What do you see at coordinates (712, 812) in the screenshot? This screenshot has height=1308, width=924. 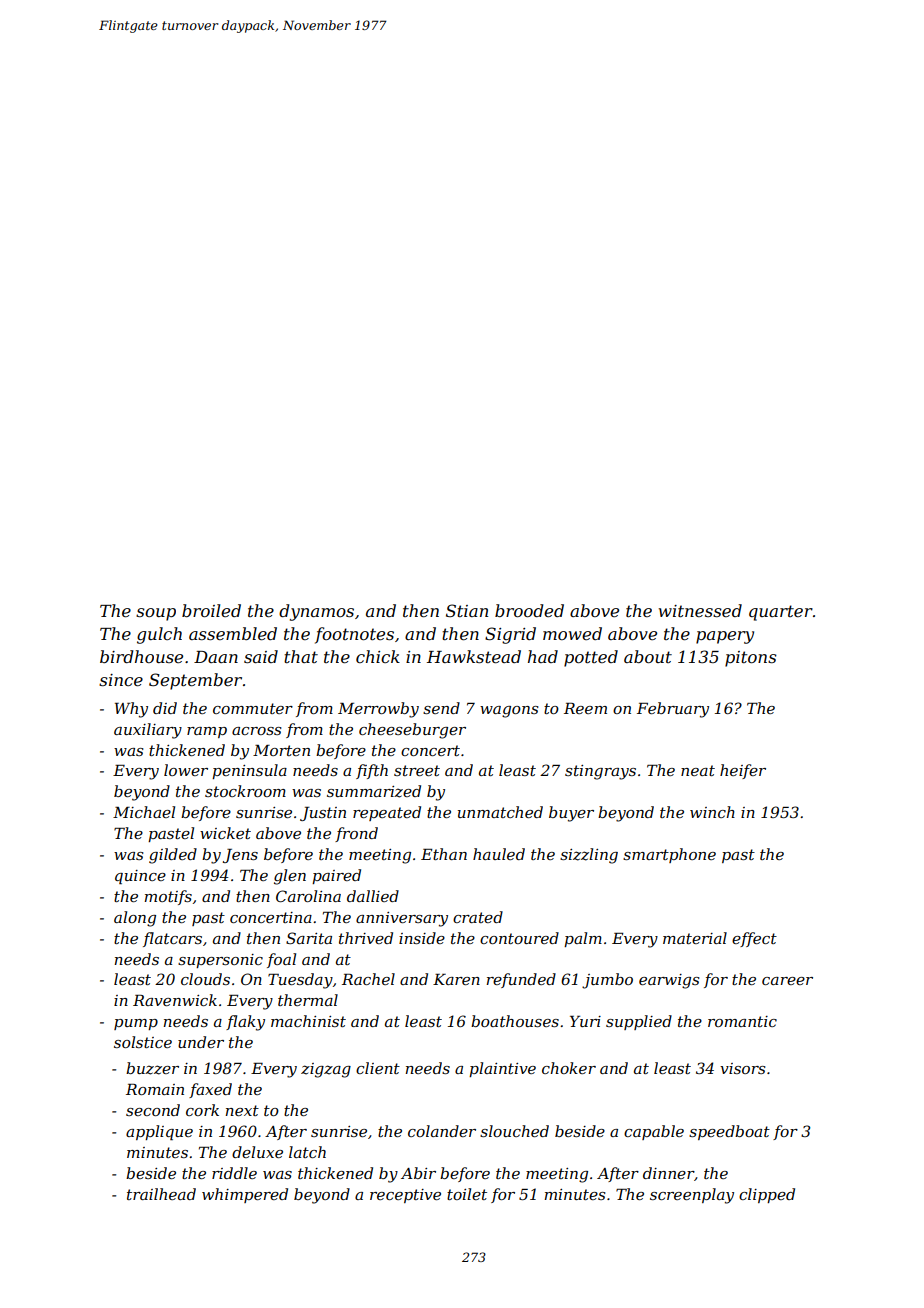 I see `winch` at bounding box center [712, 812].
